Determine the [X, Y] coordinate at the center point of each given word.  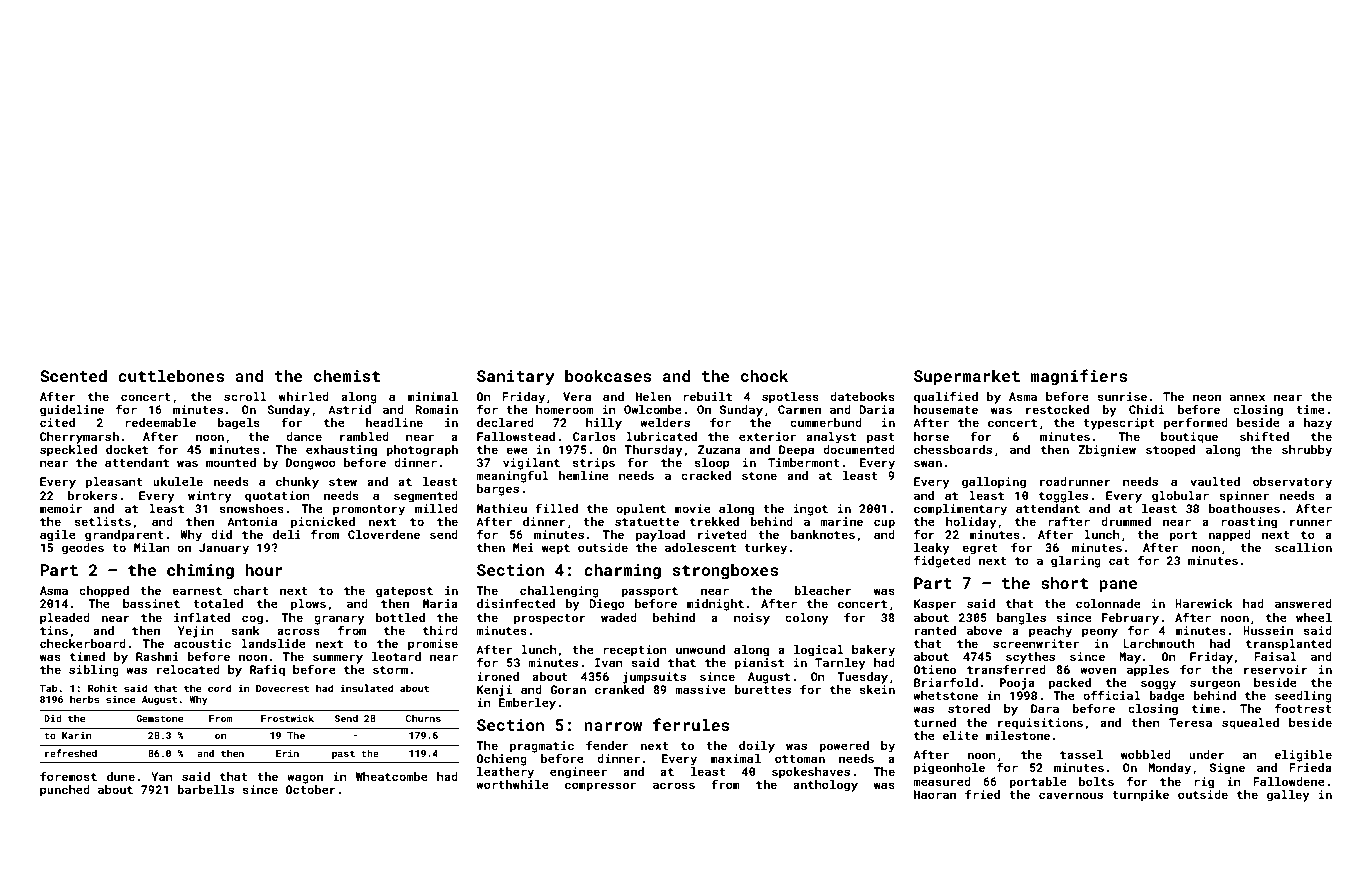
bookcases [608, 376]
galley [1288, 796]
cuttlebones [171, 376]
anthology [825, 786]
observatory [1292, 483]
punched [65, 791]
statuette [647, 522]
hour [264, 570]
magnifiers [1079, 377]
